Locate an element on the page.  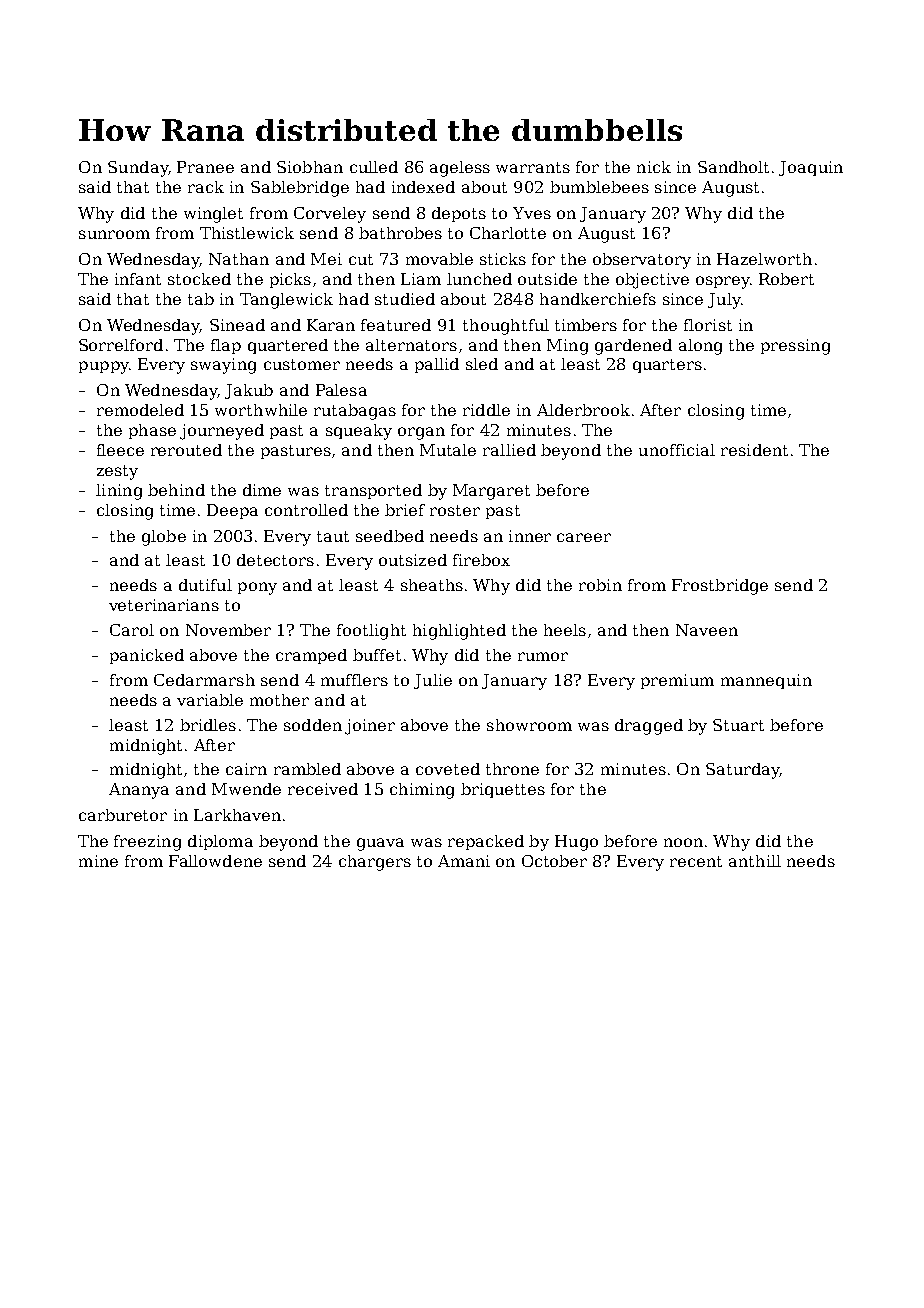
observatory is located at coordinates (642, 261).
